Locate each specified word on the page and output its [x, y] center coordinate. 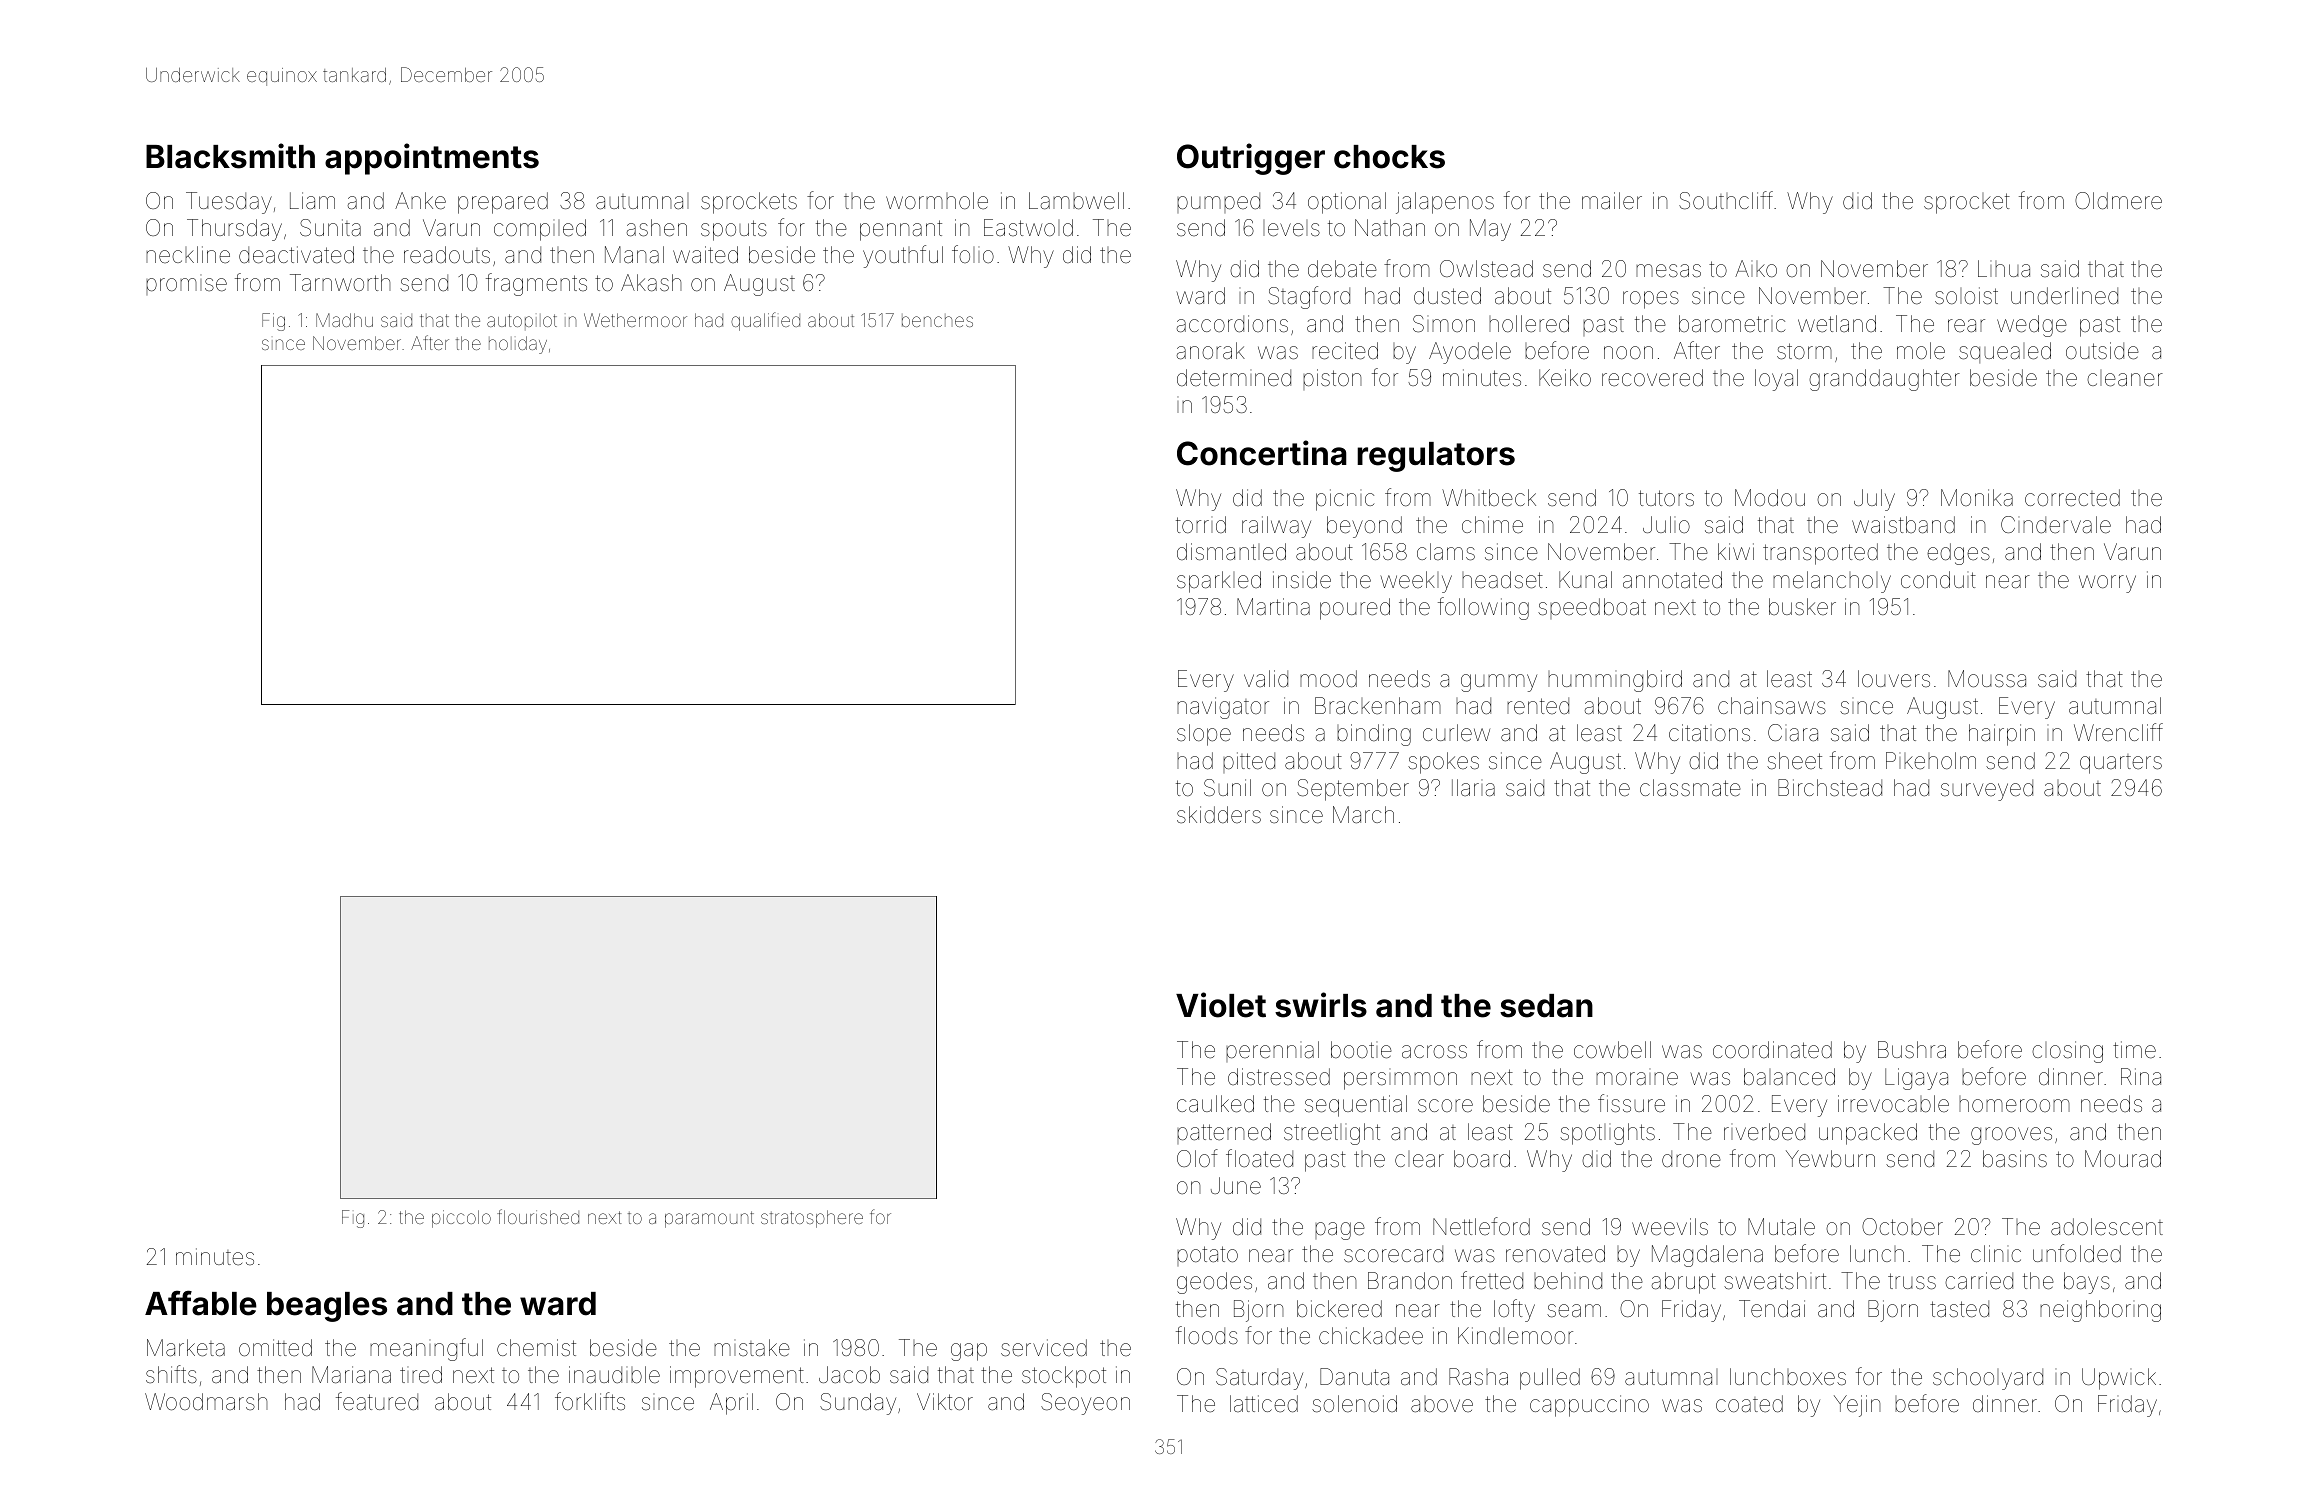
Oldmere [2118, 201]
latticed [1264, 1404]
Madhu [344, 320]
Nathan [1390, 228]
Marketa [186, 1348]
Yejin [1857, 1406]
